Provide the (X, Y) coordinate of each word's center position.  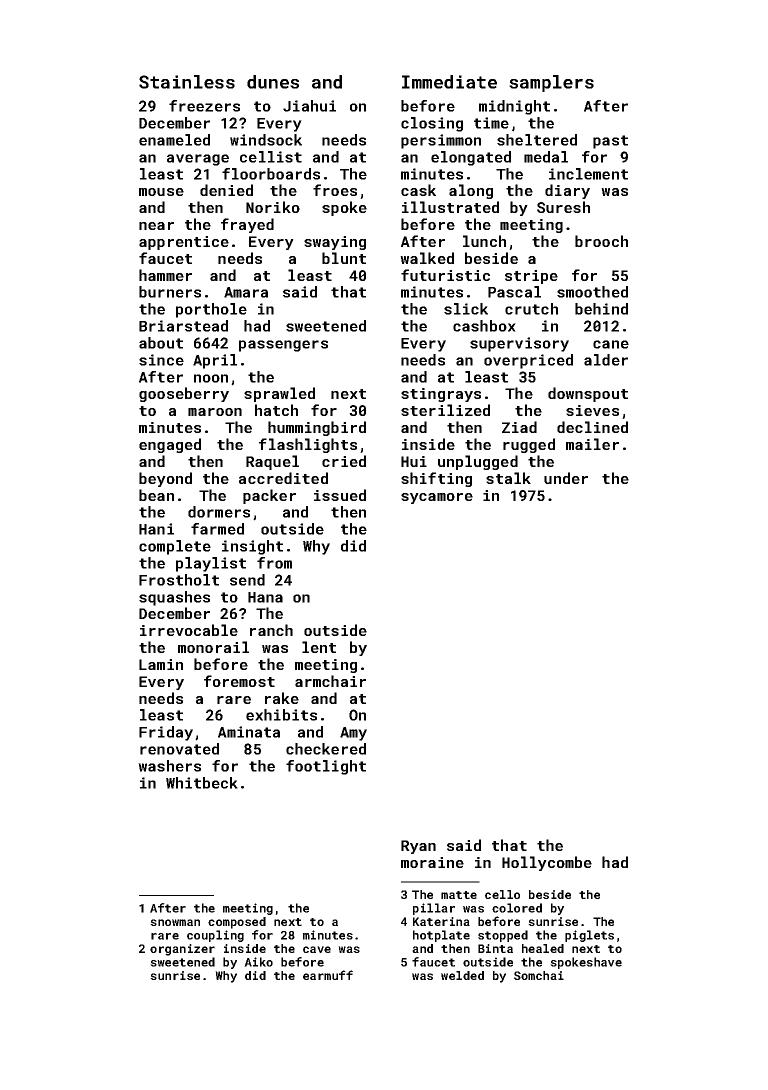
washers (169, 766)
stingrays (441, 395)
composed (237, 923)
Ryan (418, 847)
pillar (434, 909)
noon (211, 378)
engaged (170, 445)
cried (344, 461)
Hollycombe (547, 863)
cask (418, 190)
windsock (266, 140)
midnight (514, 107)
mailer (592, 444)
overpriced (528, 361)
